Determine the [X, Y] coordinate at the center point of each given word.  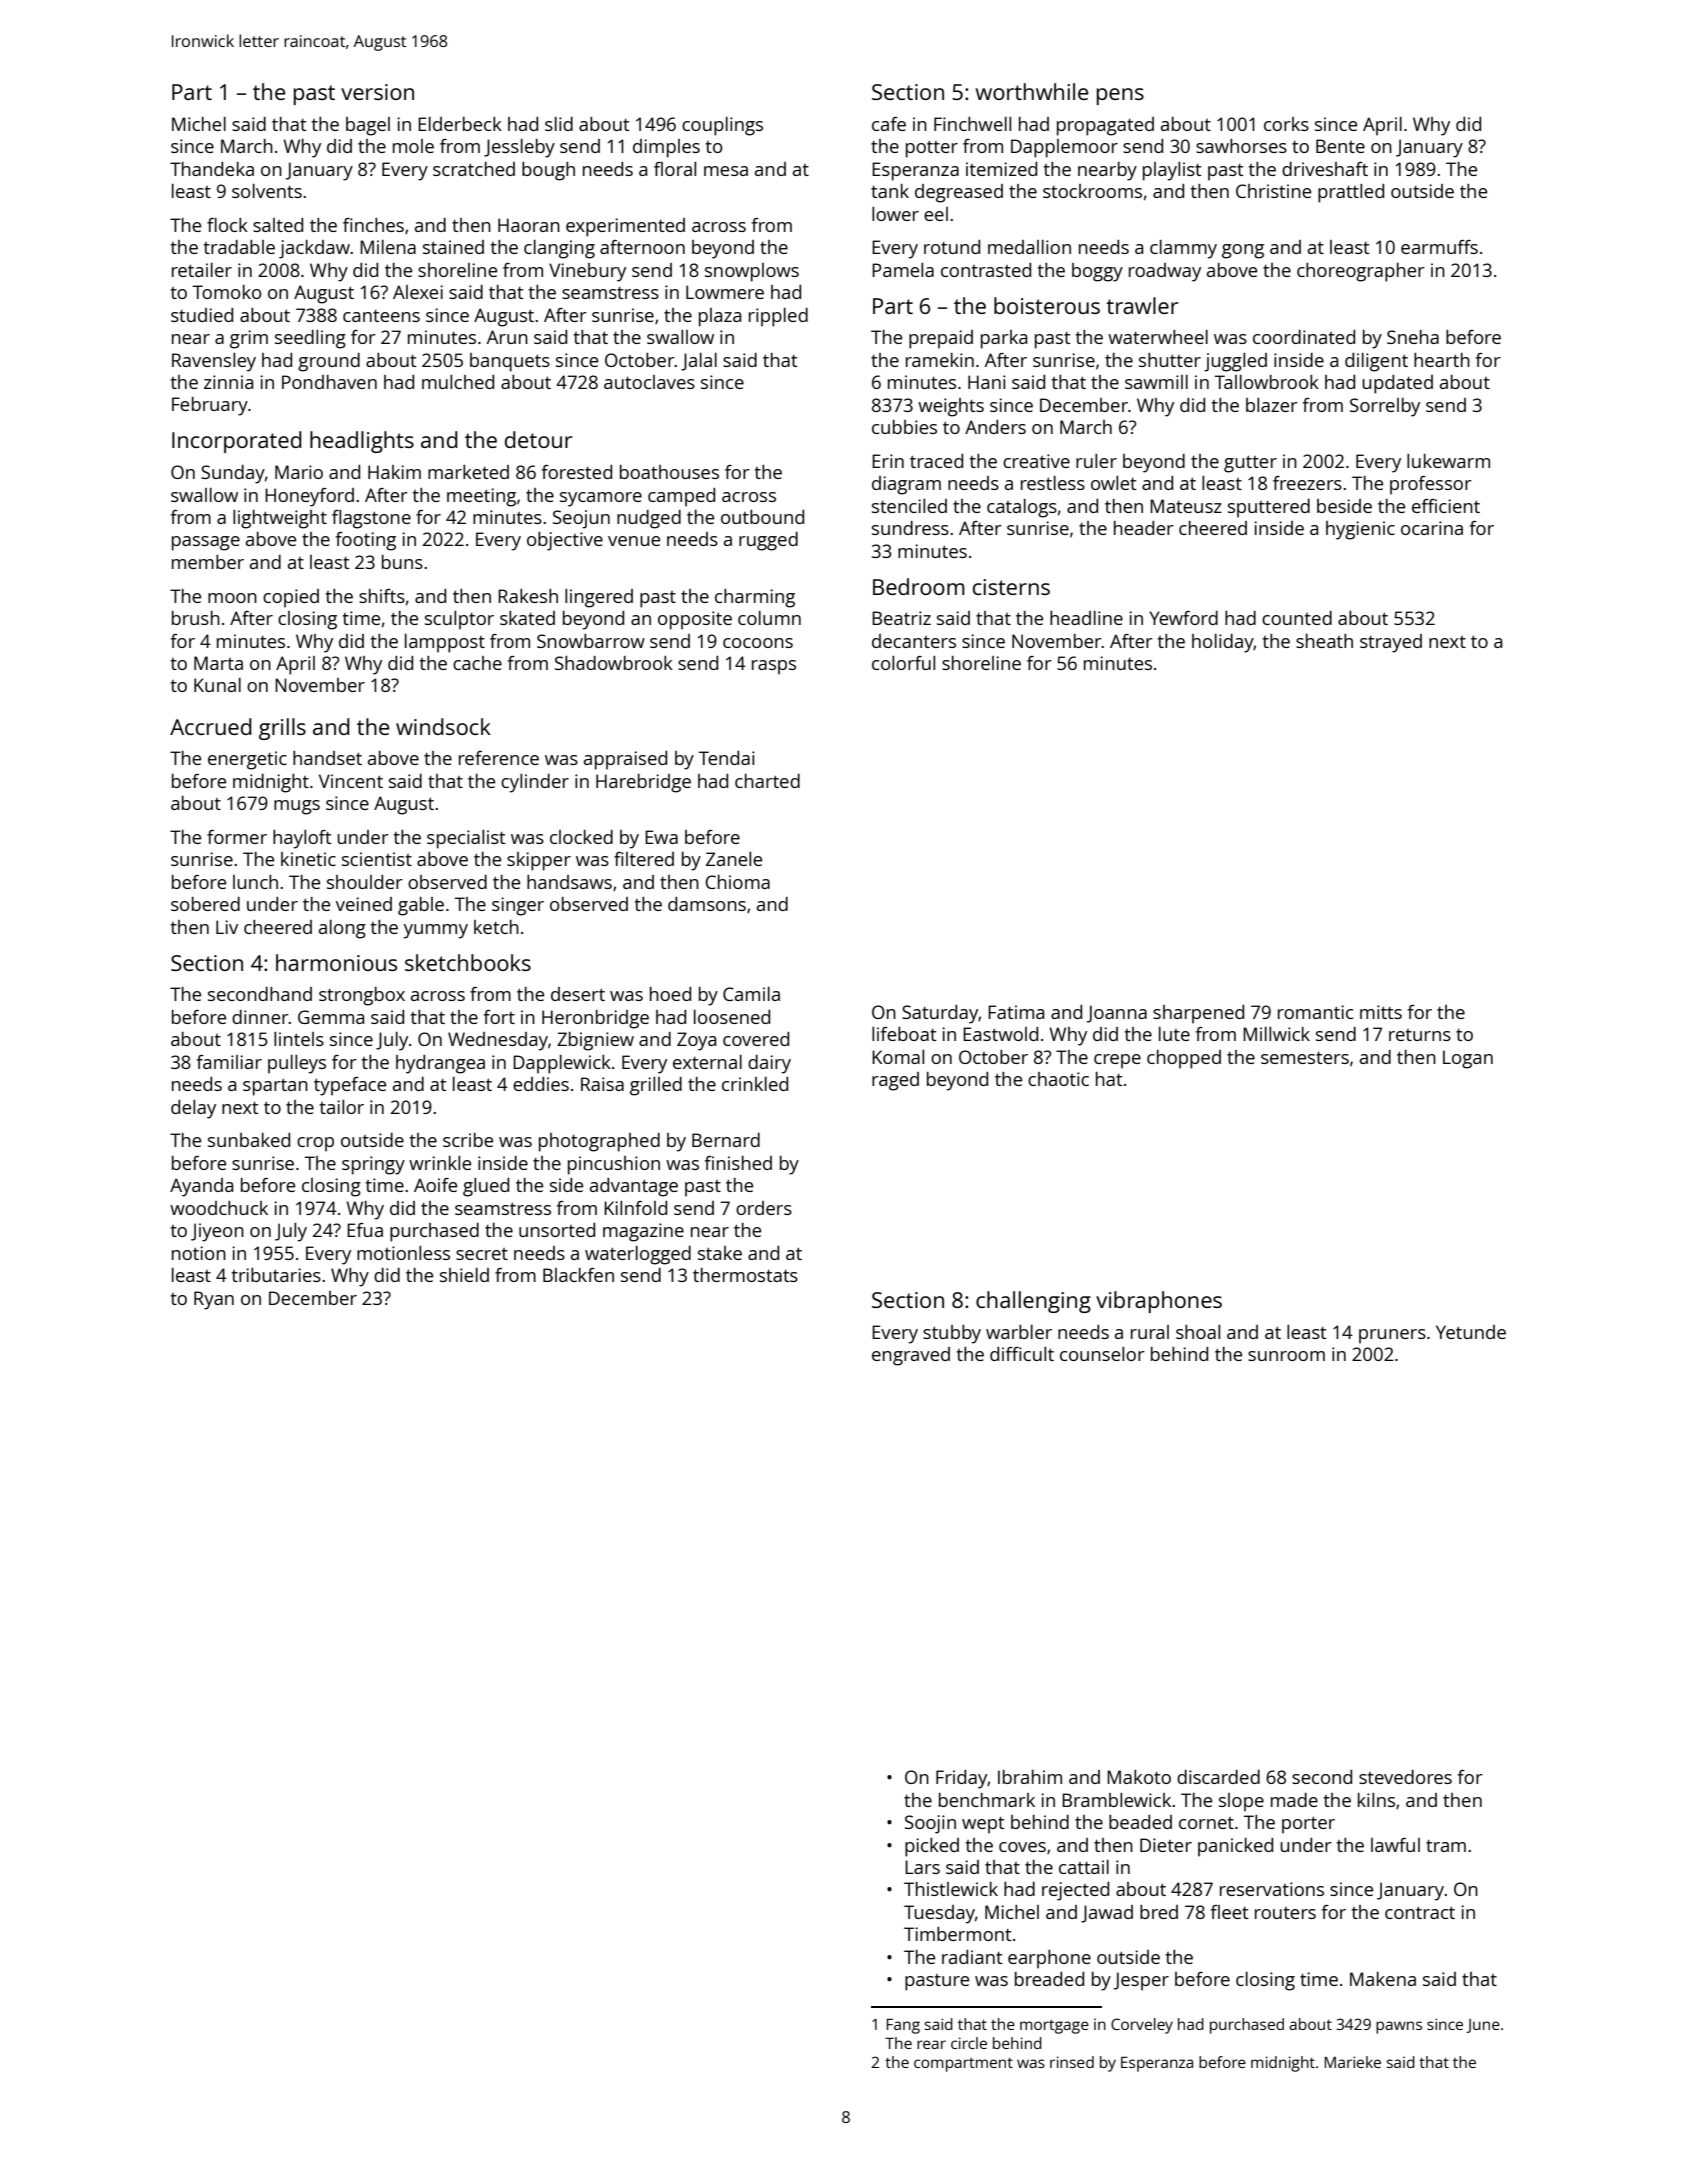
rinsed [1072, 2062]
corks [1286, 124]
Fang [903, 2026]
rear [931, 2044]
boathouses [669, 472]
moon [232, 598]
